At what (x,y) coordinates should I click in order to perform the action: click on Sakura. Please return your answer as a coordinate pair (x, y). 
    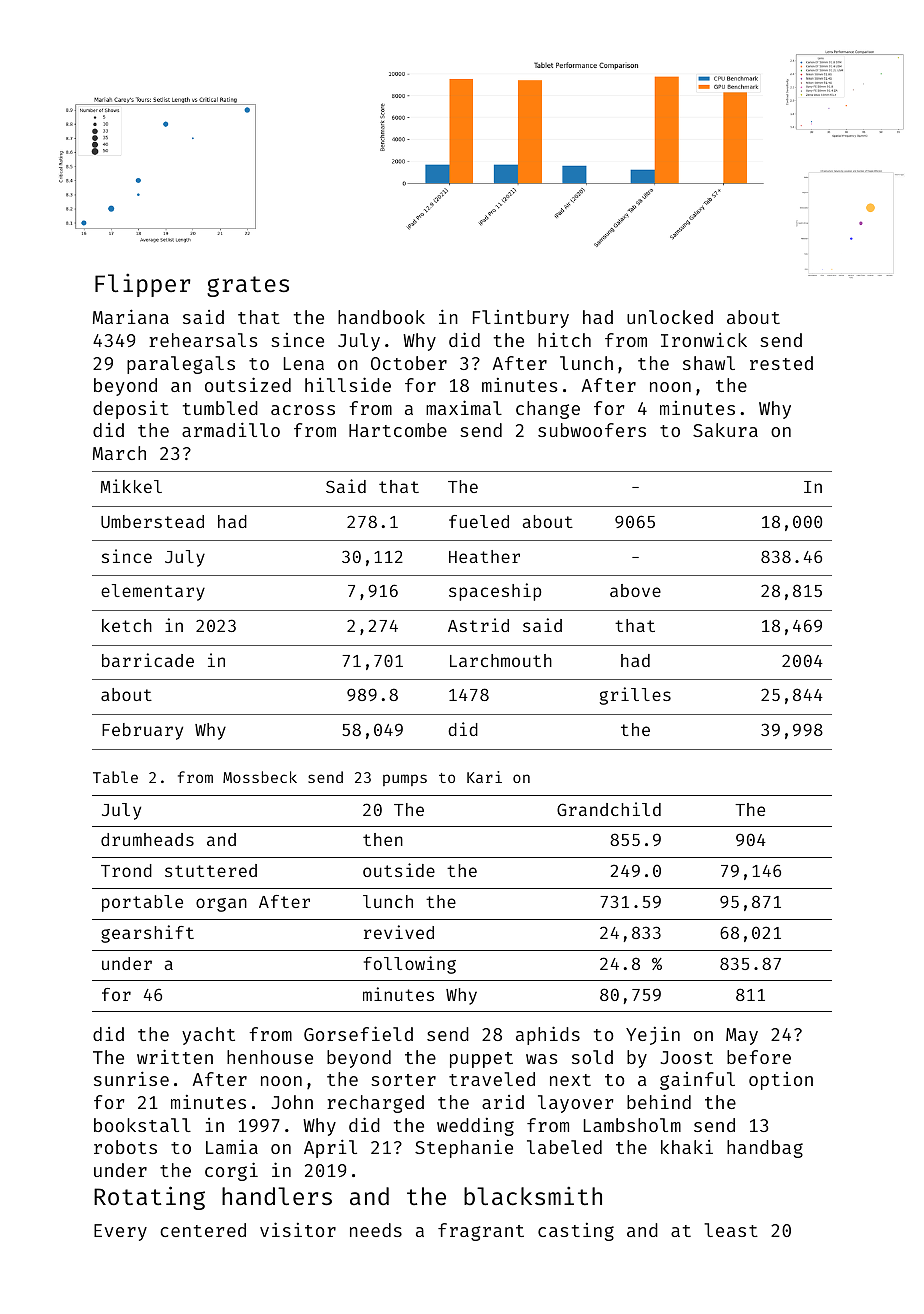
    Looking at the image, I should click on (725, 430).
